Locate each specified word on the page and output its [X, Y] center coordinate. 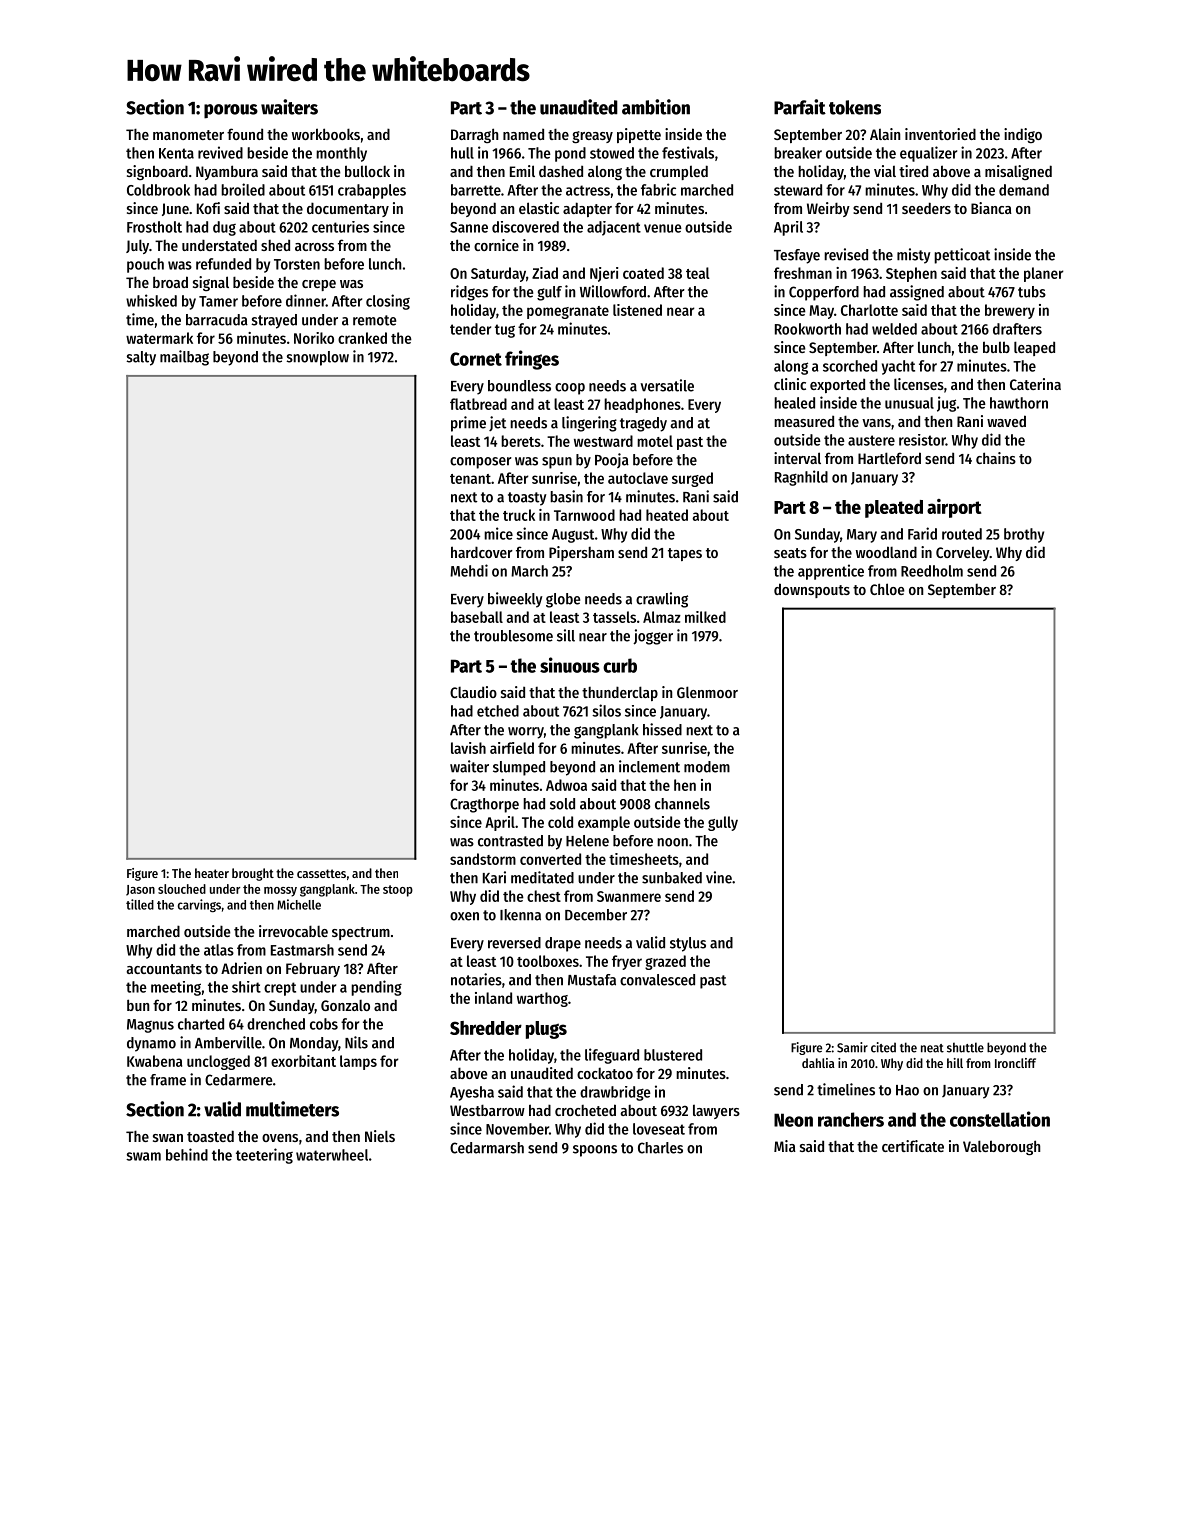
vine [719, 877]
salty [141, 358]
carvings [199, 906]
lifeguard [612, 1056]
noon [672, 842]
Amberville [228, 1042]
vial [885, 171]
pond [570, 154]
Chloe [887, 589]
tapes [685, 554]
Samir [852, 1047]
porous [231, 111]
